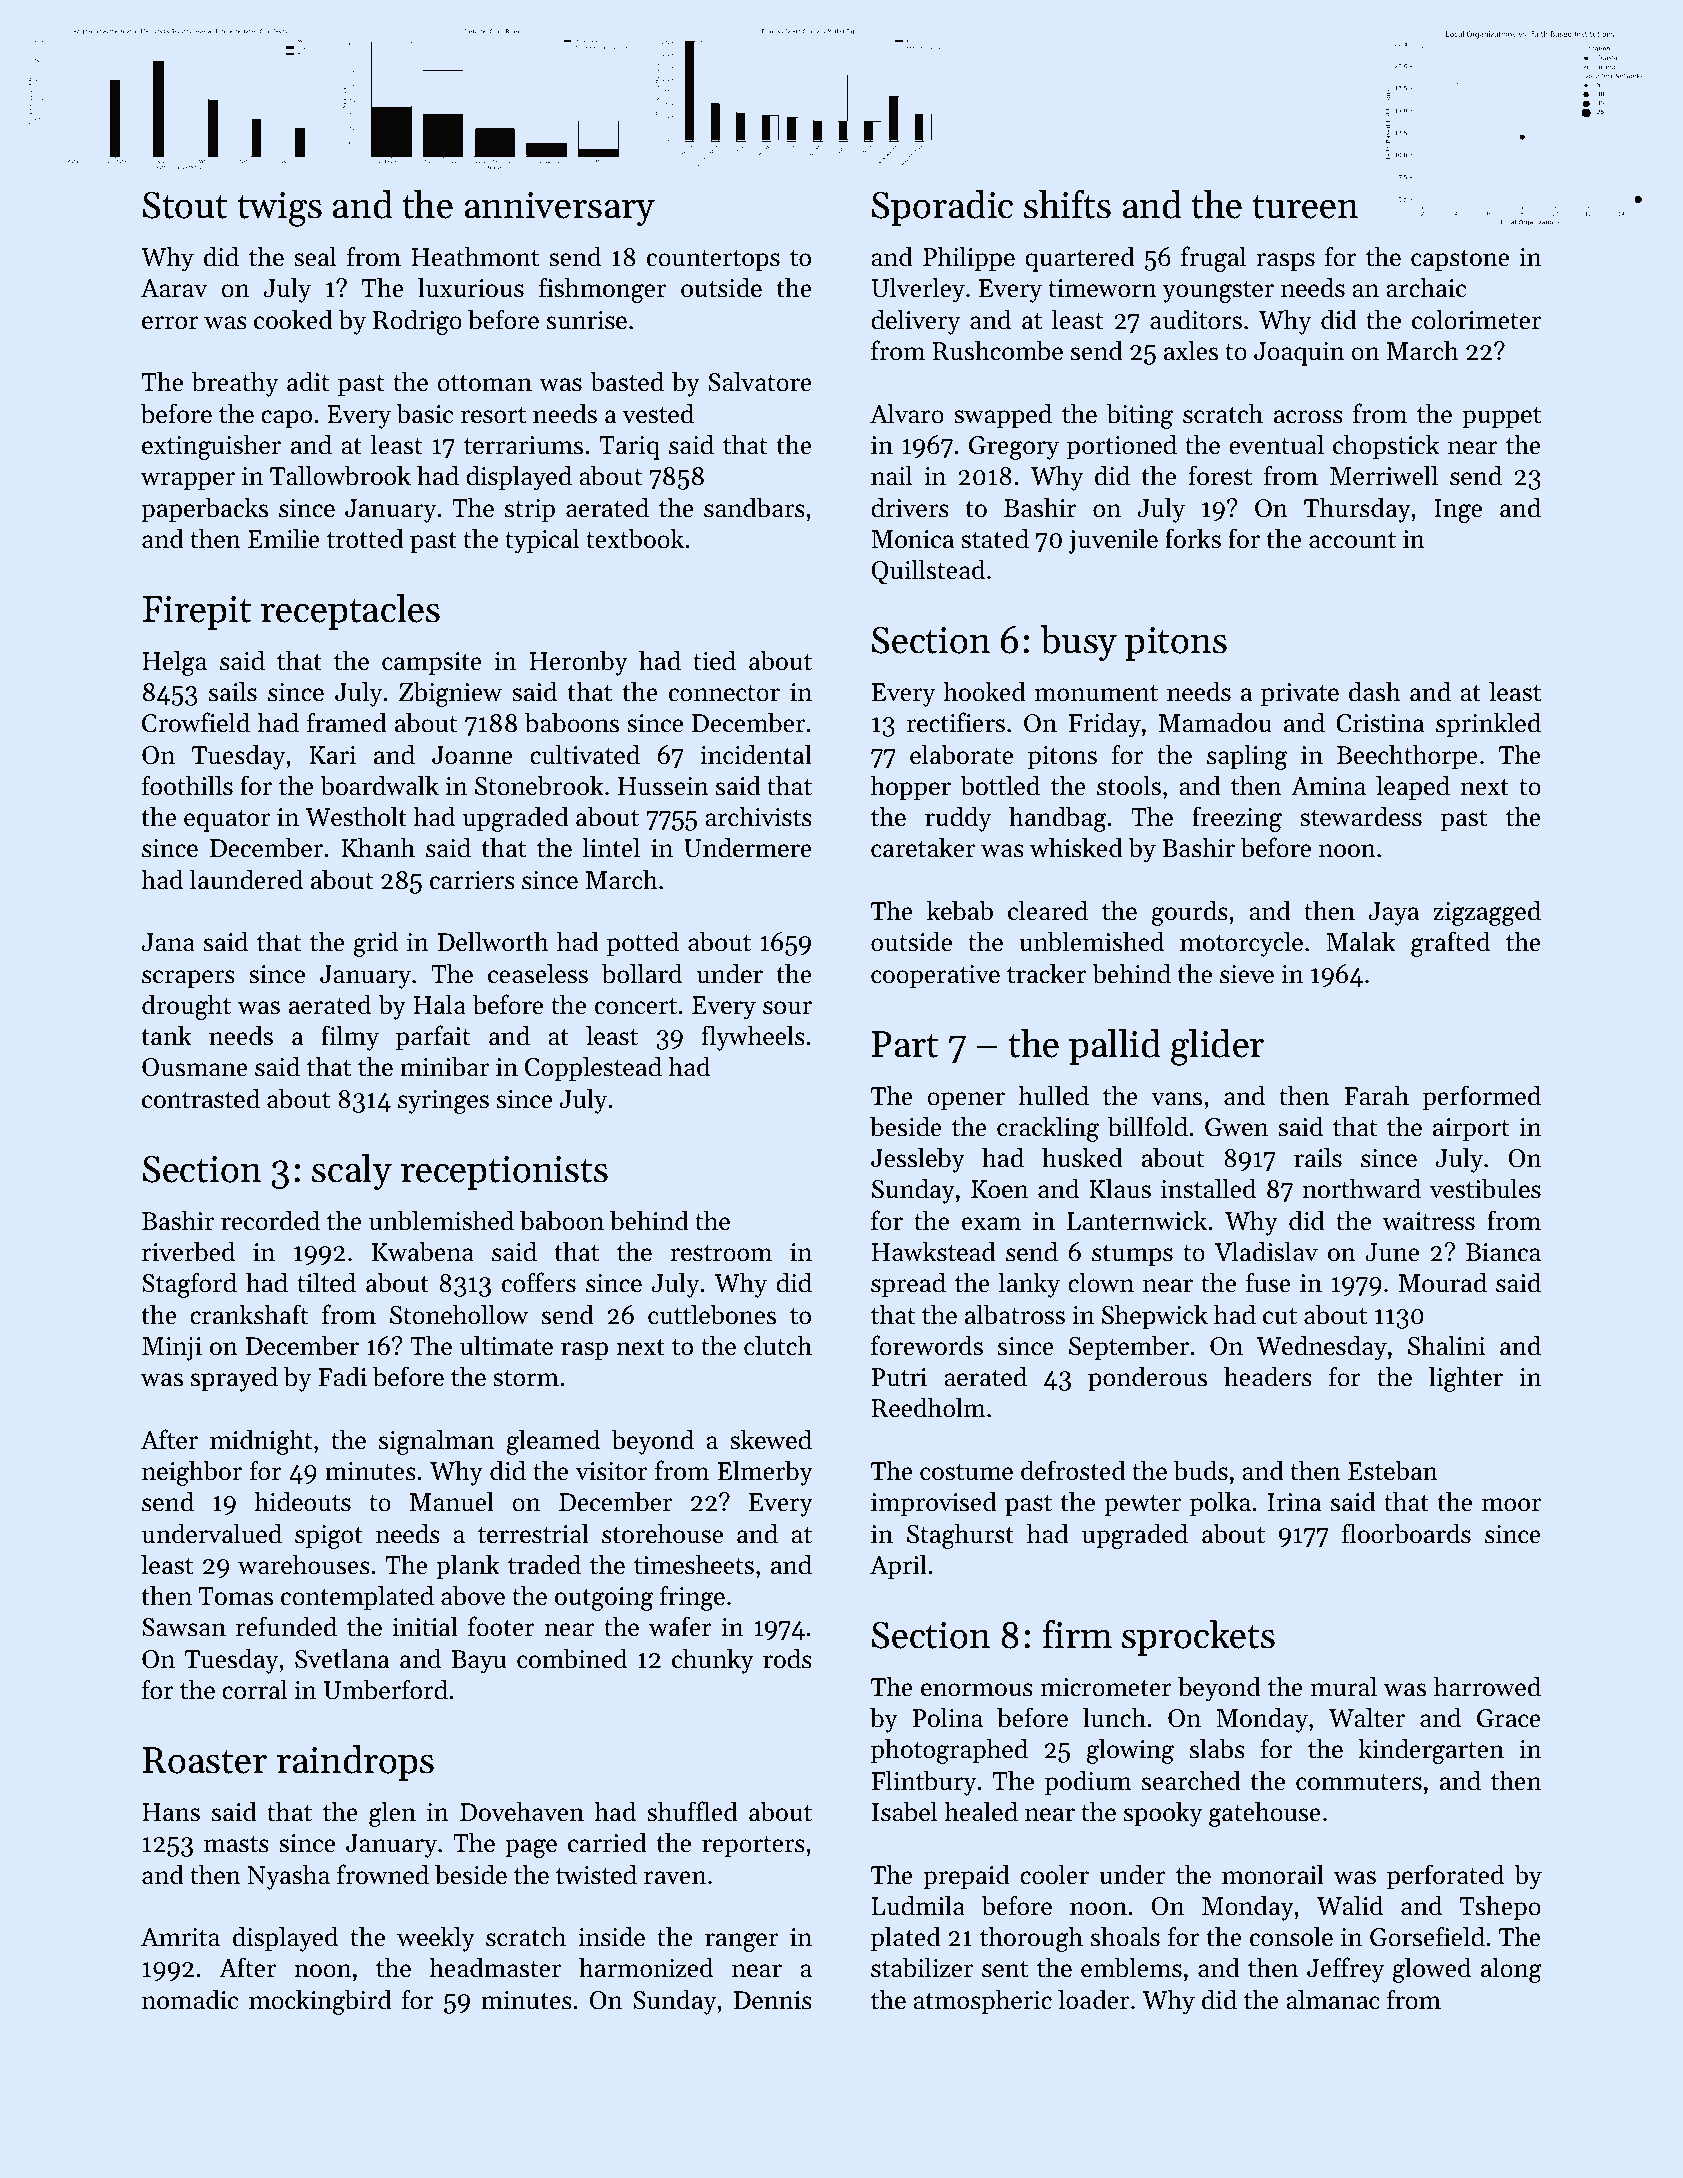  Describe the element at coordinates (578, 663) in the screenshot. I see `Heronby` at that location.
